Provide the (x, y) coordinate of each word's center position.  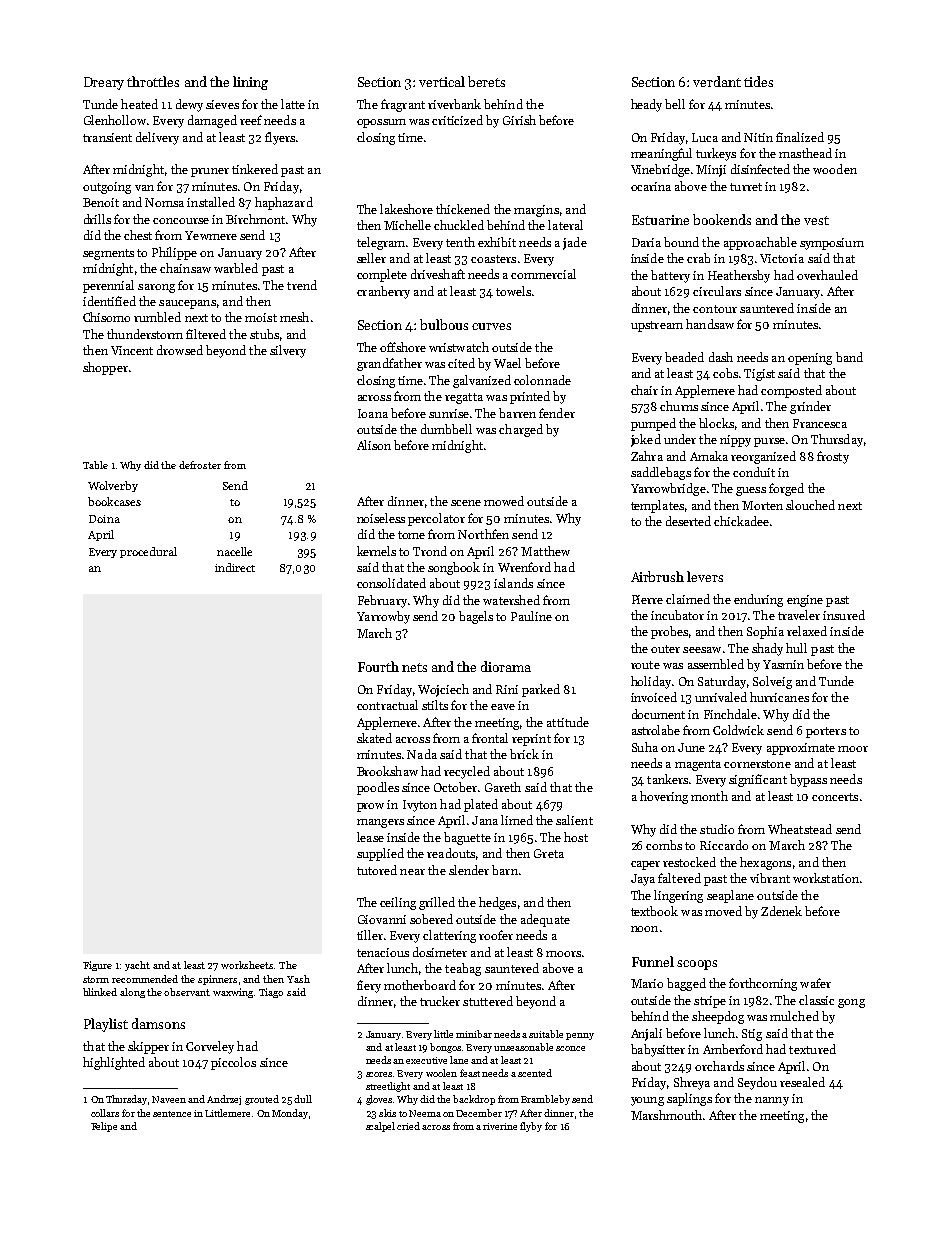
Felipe (104, 1127)
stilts (435, 705)
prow (370, 807)
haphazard (284, 203)
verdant (717, 81)
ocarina (651, 186)
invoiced (654, 697)
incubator (677, 615)
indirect (235, 567)
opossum (381, 123)
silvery (288, 351)
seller (371, 258)
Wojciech (443, 690)
